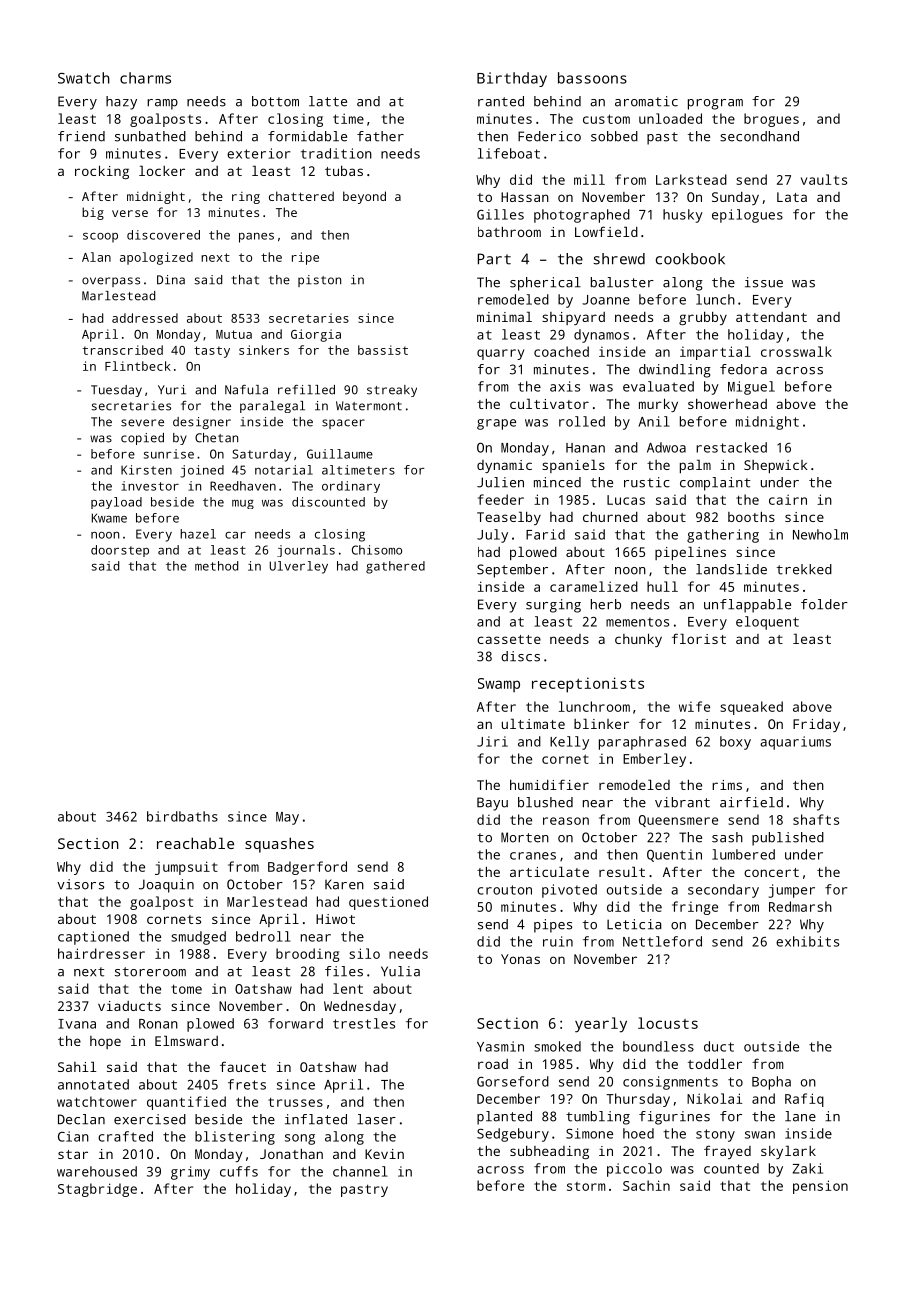  Describe the element at coordinates (121, 103) in the screenshot. I see `hazy` at that location.
